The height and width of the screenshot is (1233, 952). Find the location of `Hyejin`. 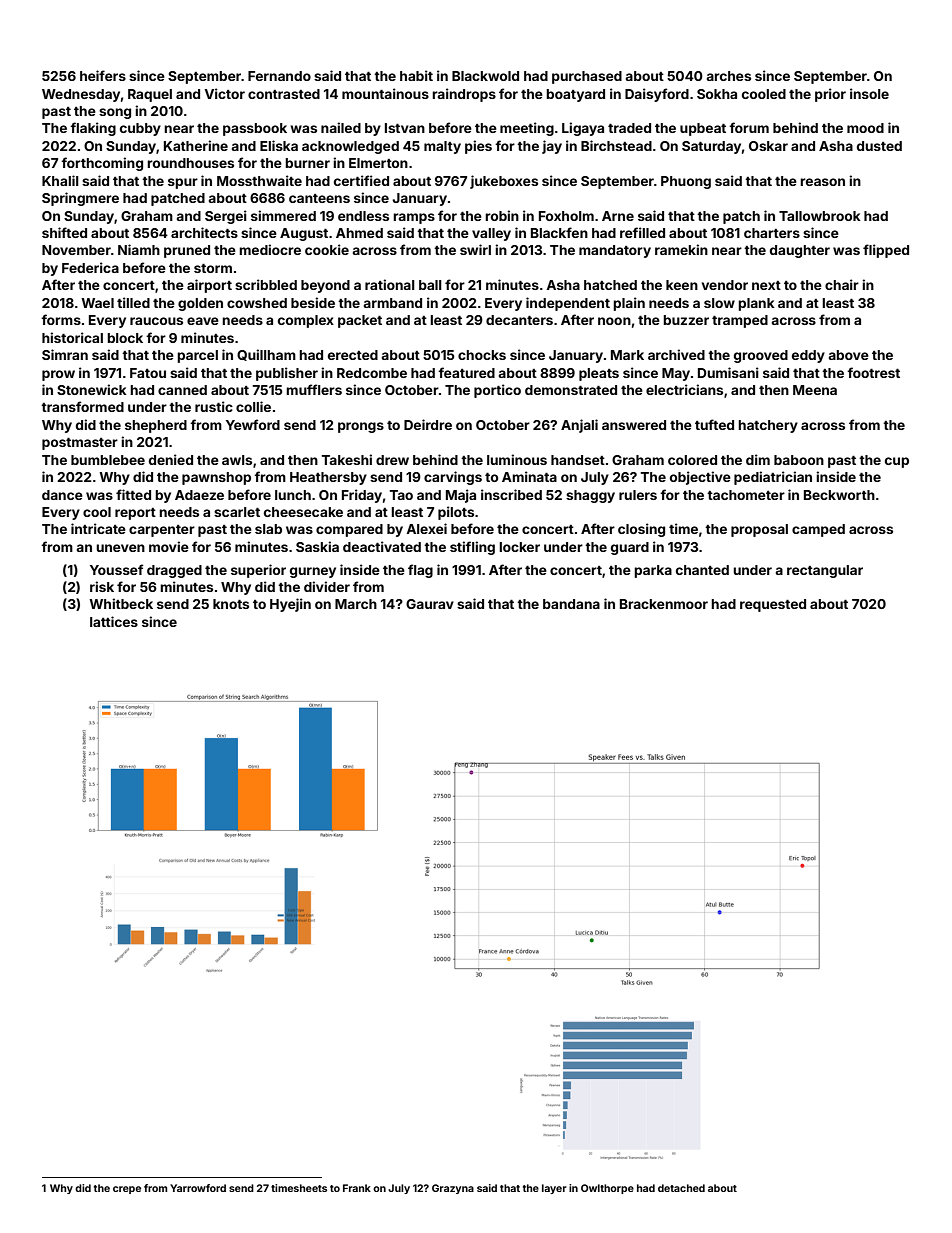

Hyejin is located at coordinates (290, 605).
